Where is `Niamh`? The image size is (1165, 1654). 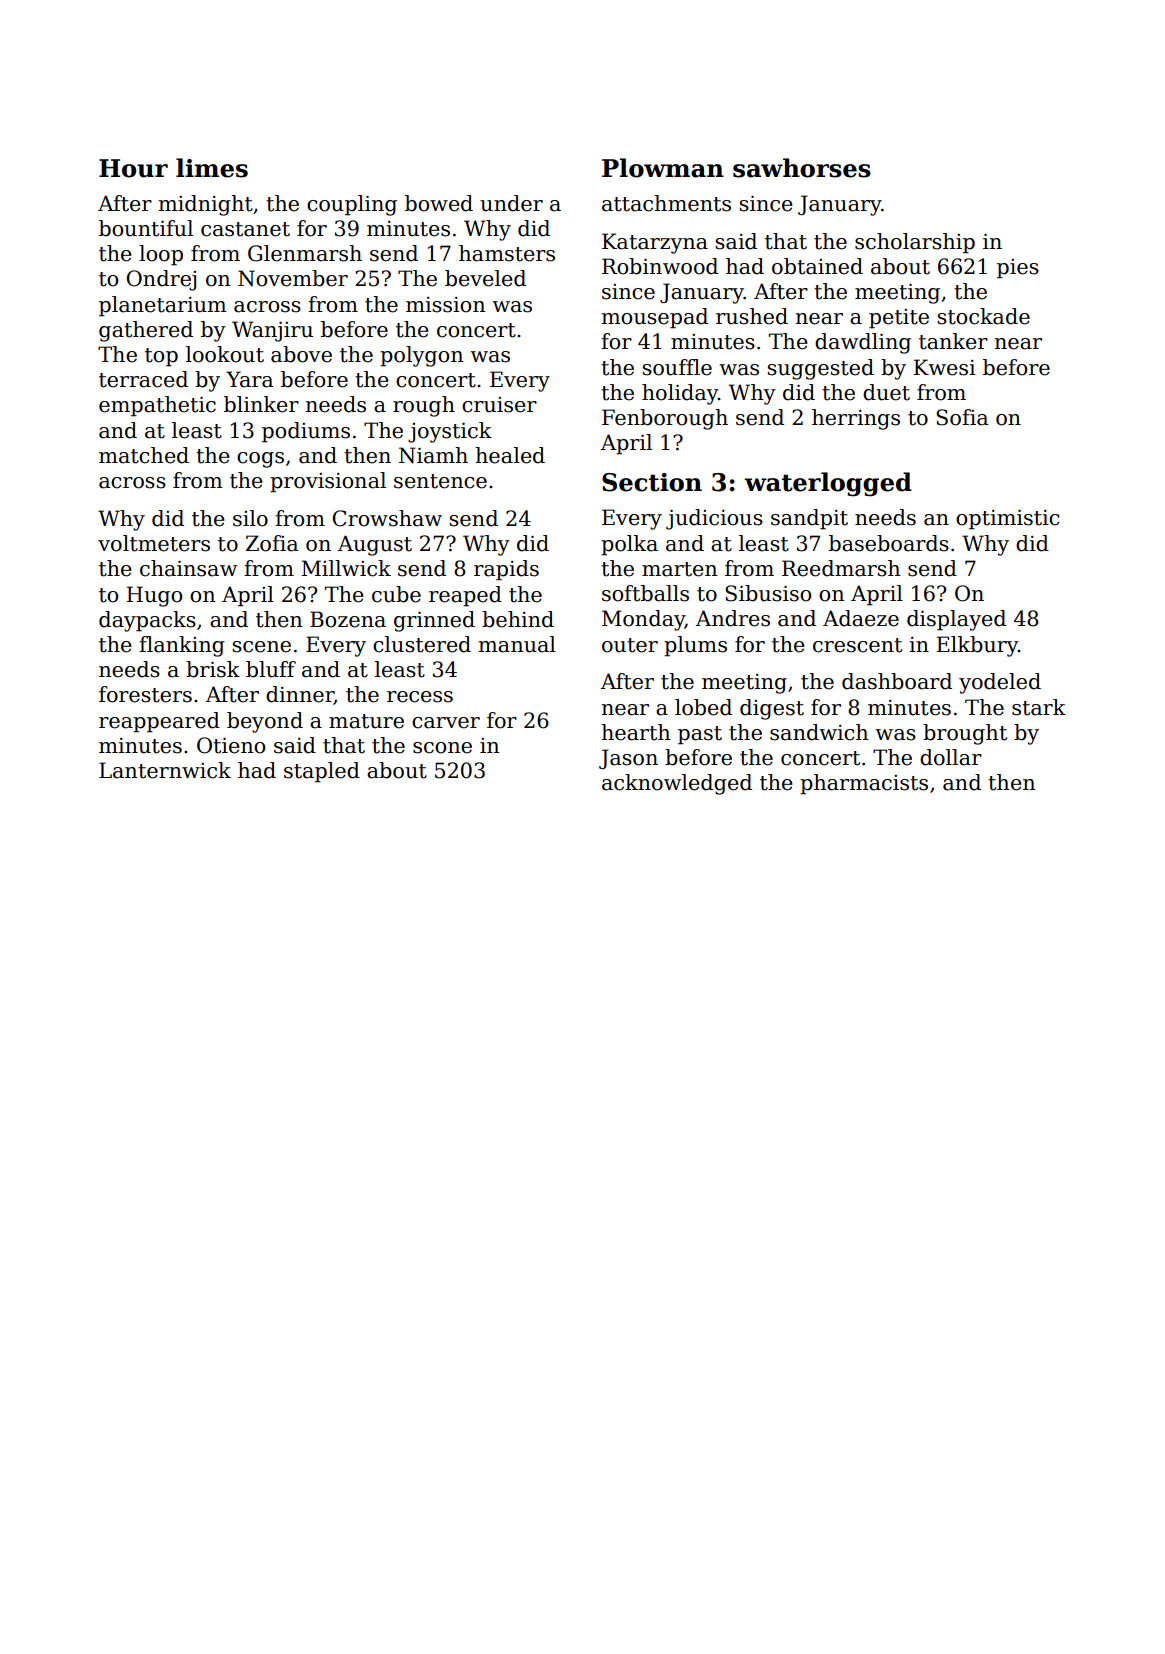
Niamh is located at coordinates (433, 455).
